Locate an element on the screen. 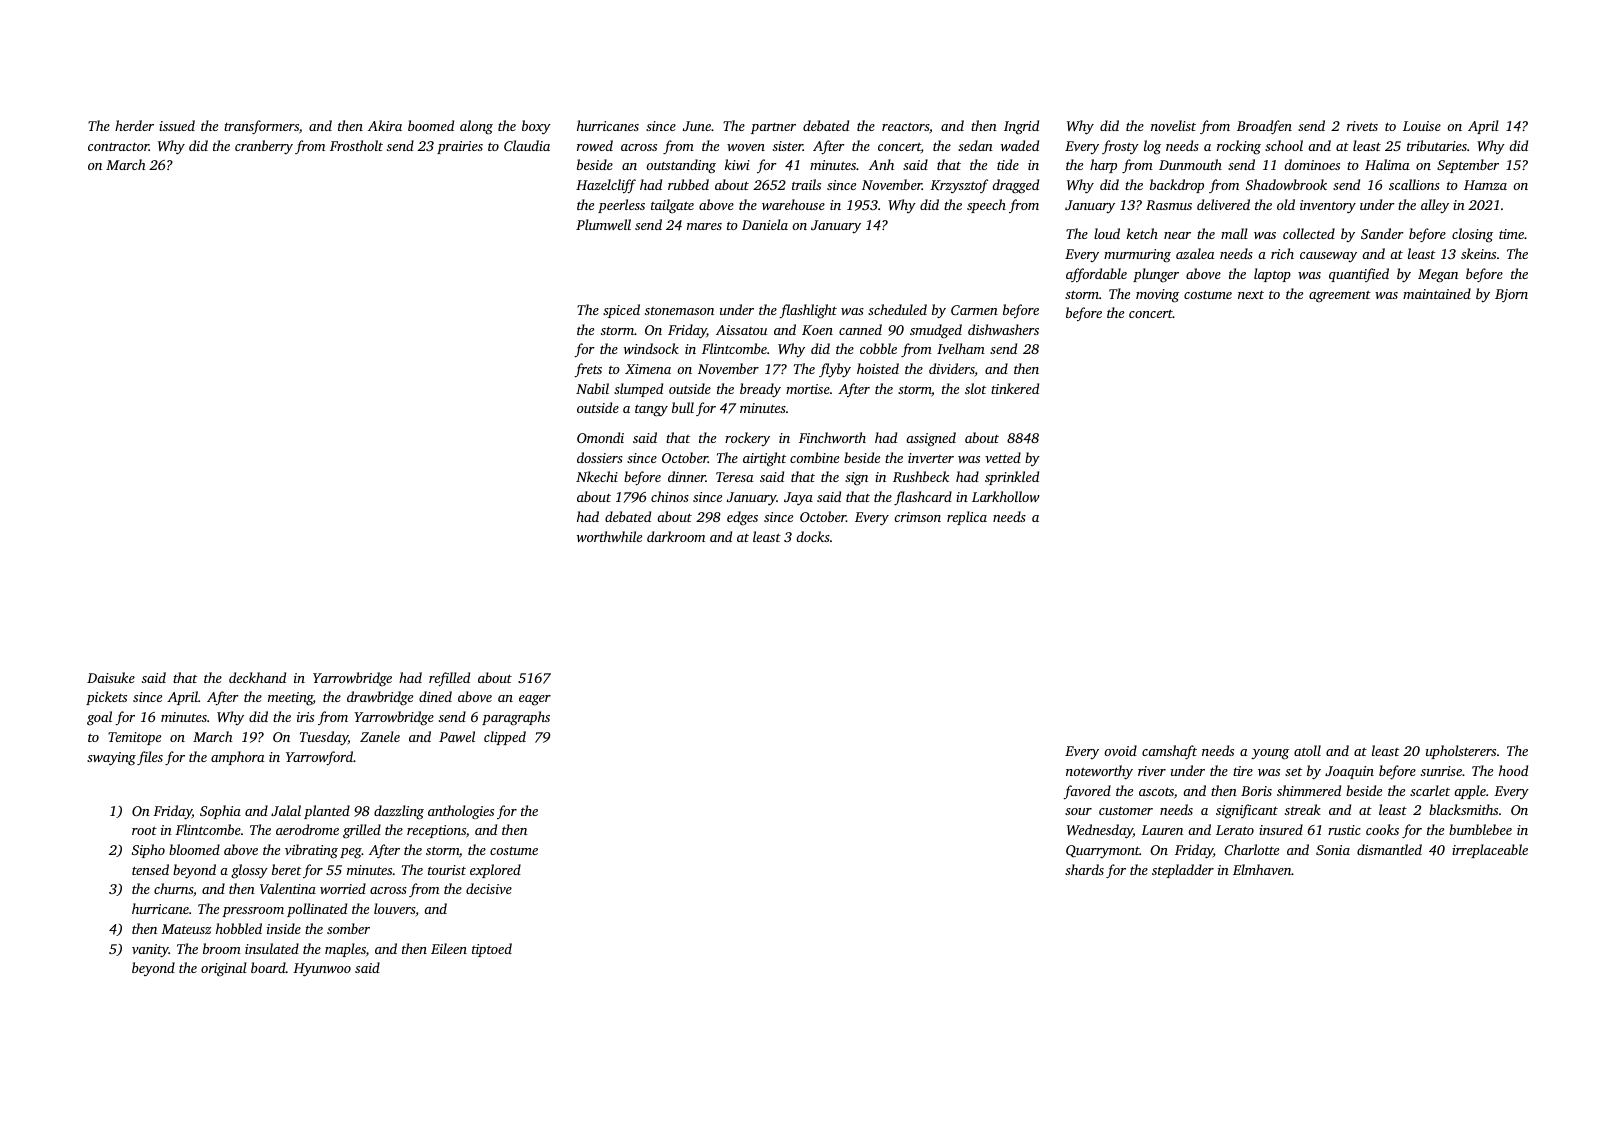 This screenshot has height=1142, width=1616. sour is located at coordinates (1078, 811).
